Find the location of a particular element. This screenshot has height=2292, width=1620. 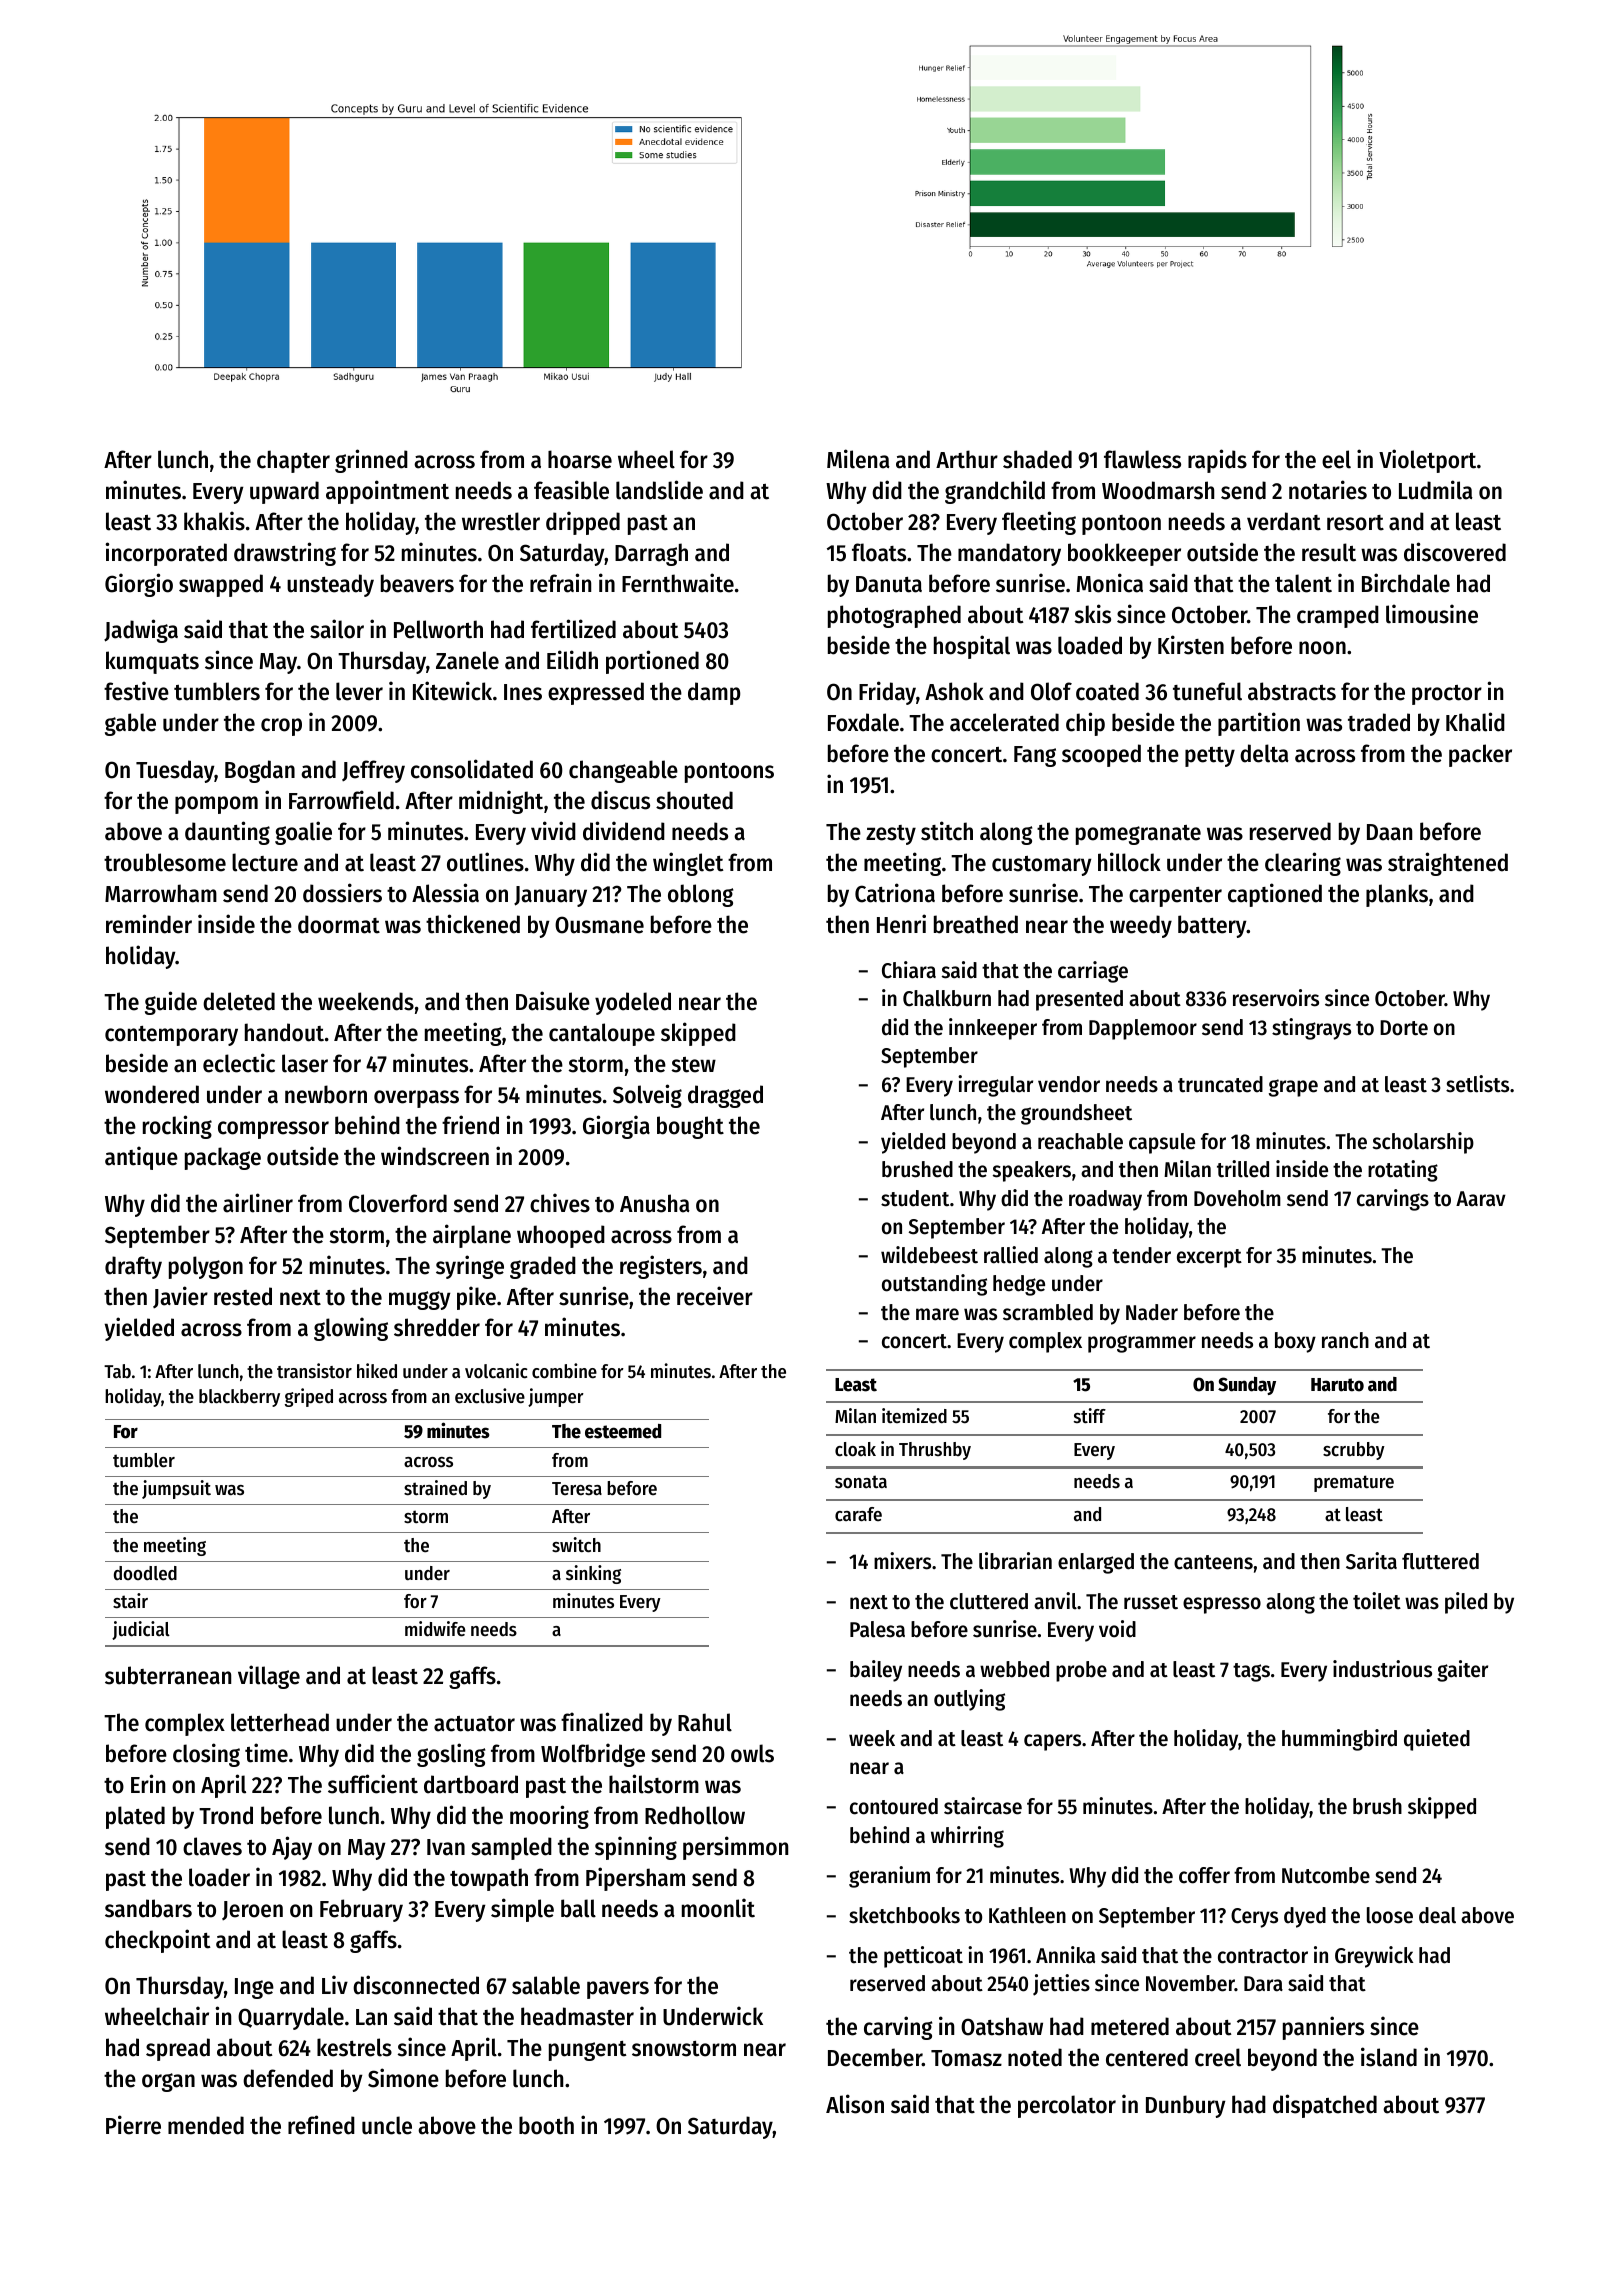

deal is located at coordinates (1437, 1915).
